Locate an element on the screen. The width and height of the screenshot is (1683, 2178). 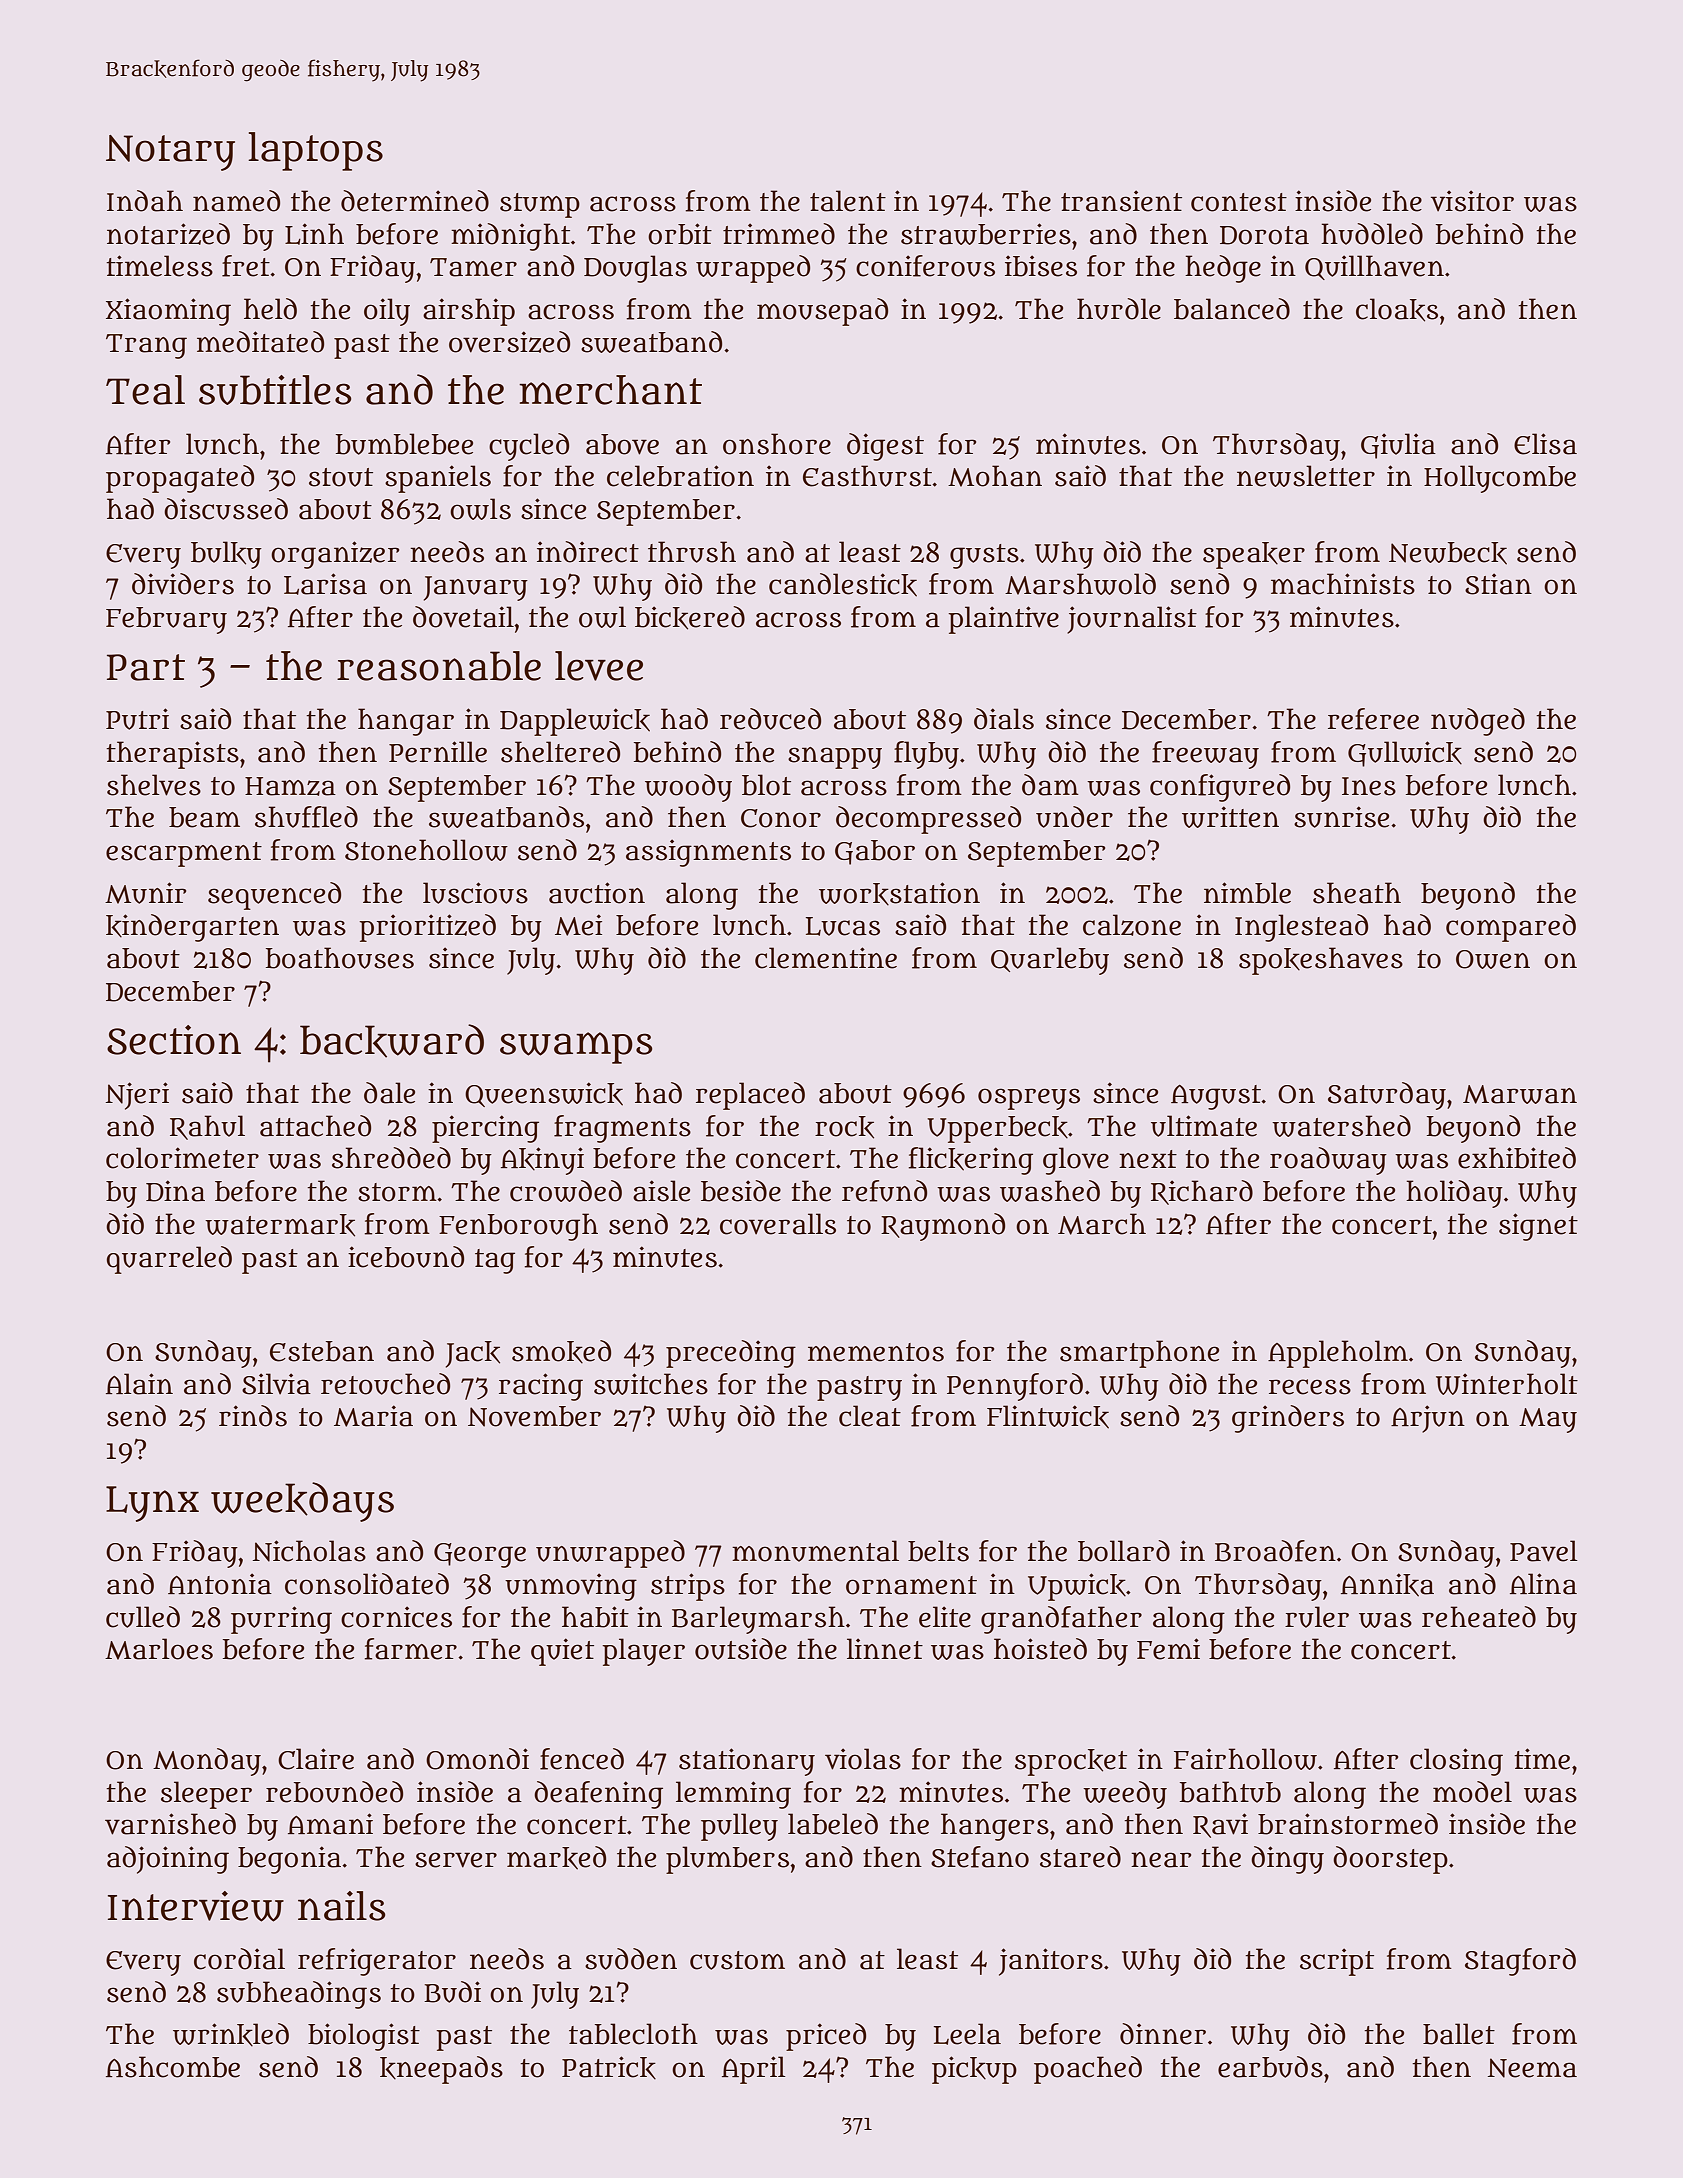
flyby is located at coordinates (926, 755).
